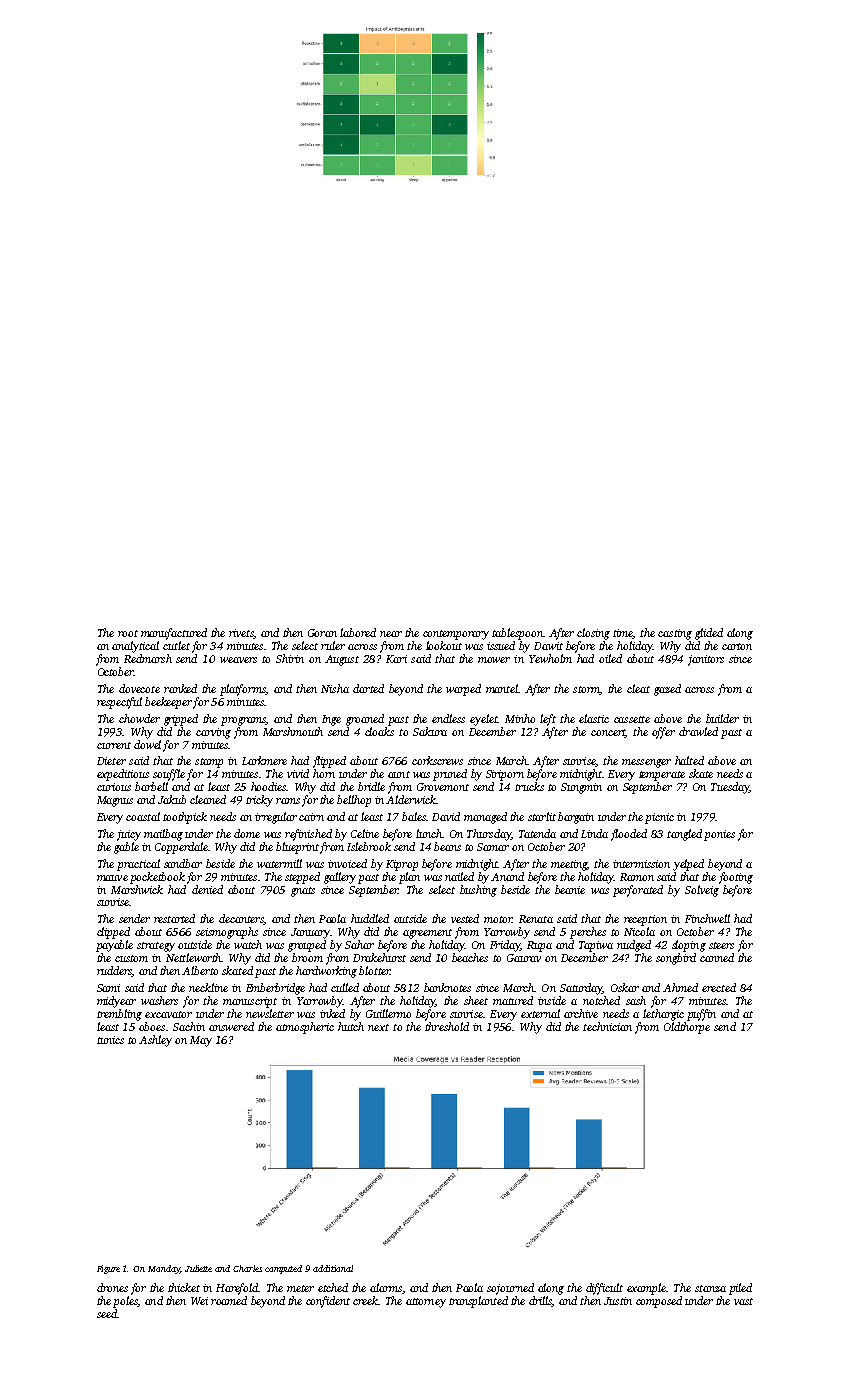 The height and width of the screenshot is (1400, 849). Describe the element at coordinates (607, 1026) in the screenshot. I see `technician` at that location.
